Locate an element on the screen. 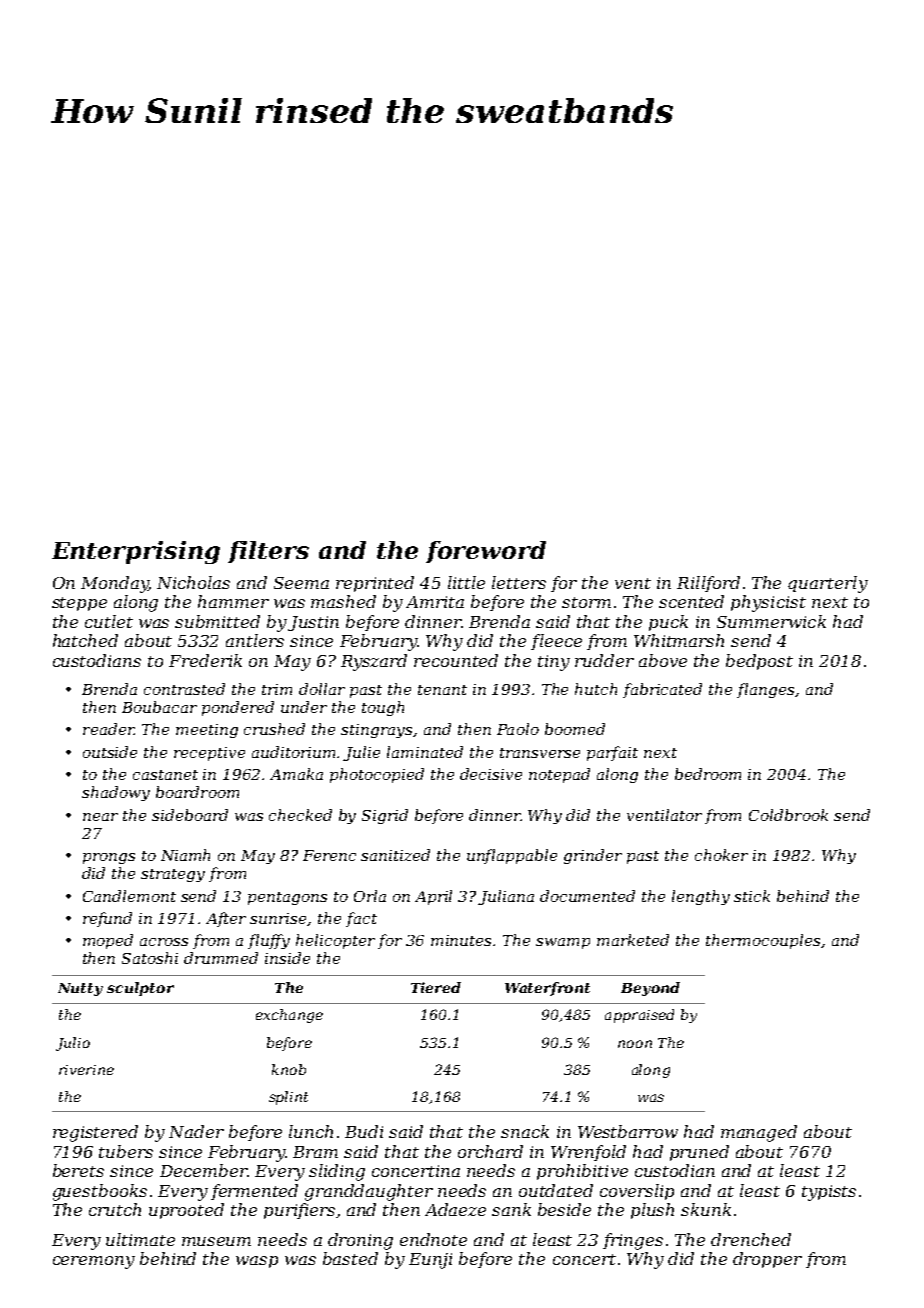 The height and width of the screenshot is (1308, 924). Niamh is located at coordinates (185, 855).
